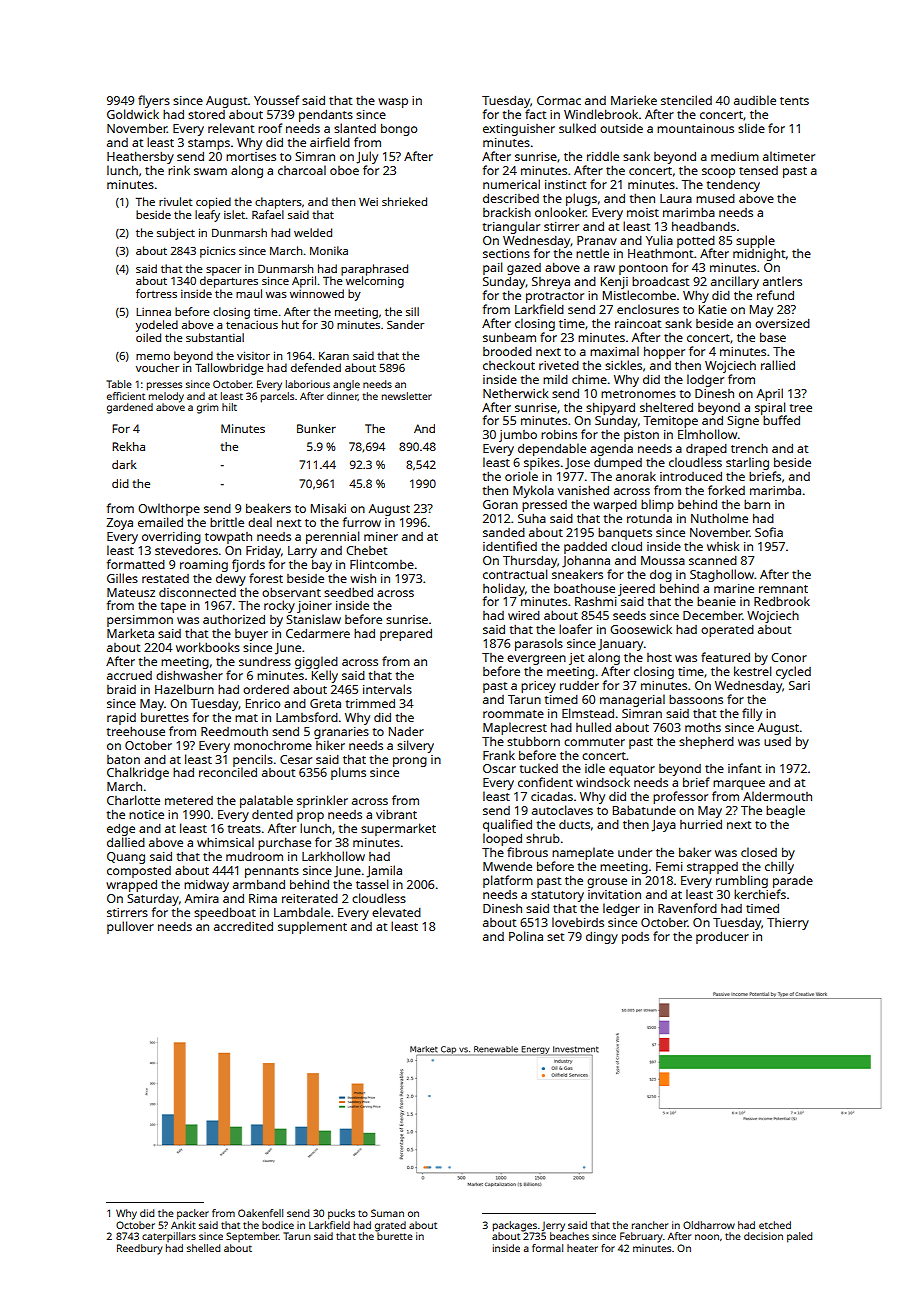 Image resolution: width=924 pixels, height=1308 pixels. Describe the element at coordinates (197, 592) in the image. I see `disconnected` at that location.
